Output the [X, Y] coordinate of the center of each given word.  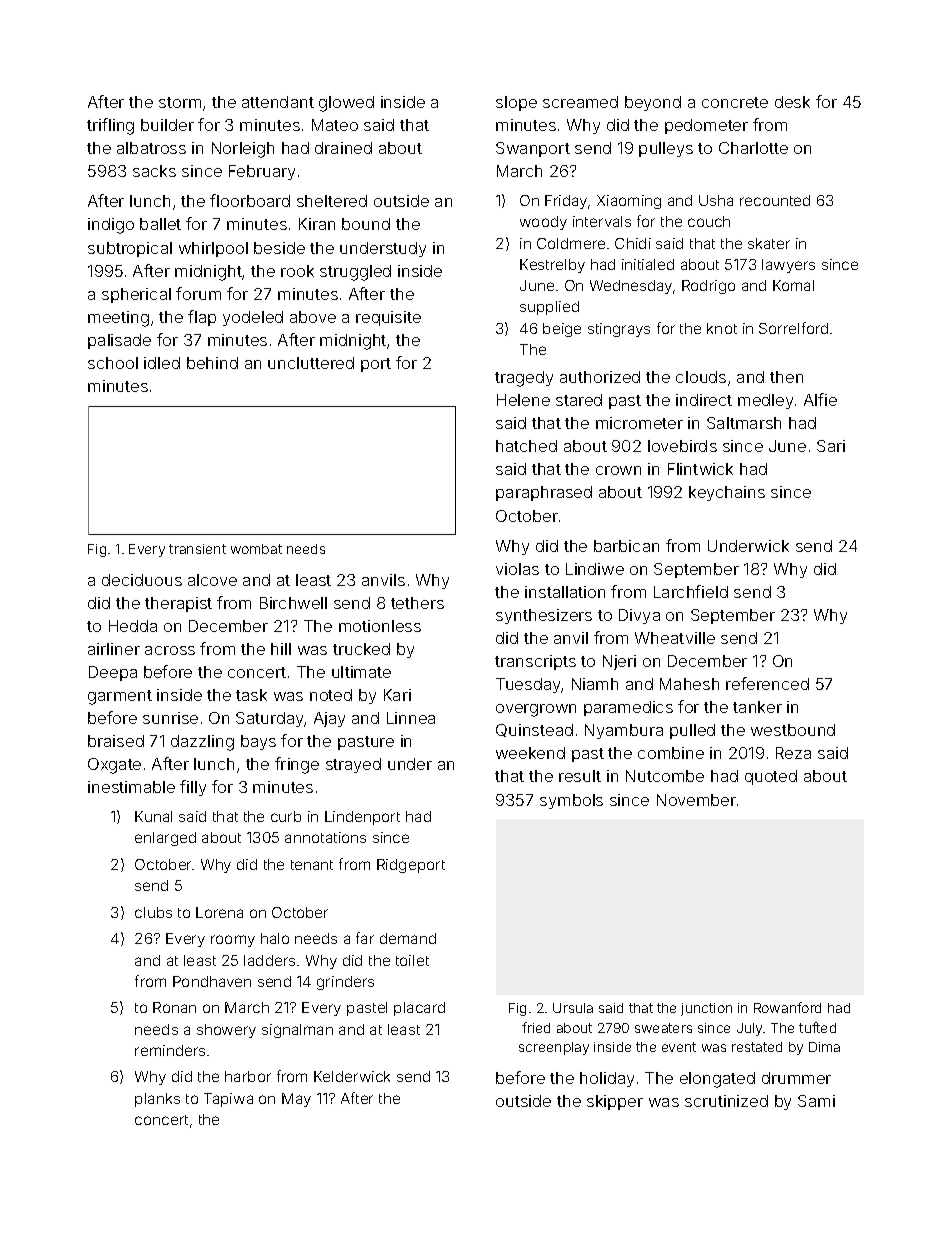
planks [157, 1100]
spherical [136, 295]
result [580, 776]
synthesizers [544, 616]
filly [193, 788]
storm [180, 102]
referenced [767, 683]
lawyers [788, 266]
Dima [824, 1047]
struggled [355, 273]
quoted [771, 777]
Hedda [133, 626]
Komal [793, 285]
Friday [566, 202]
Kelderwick [352, 1076]
